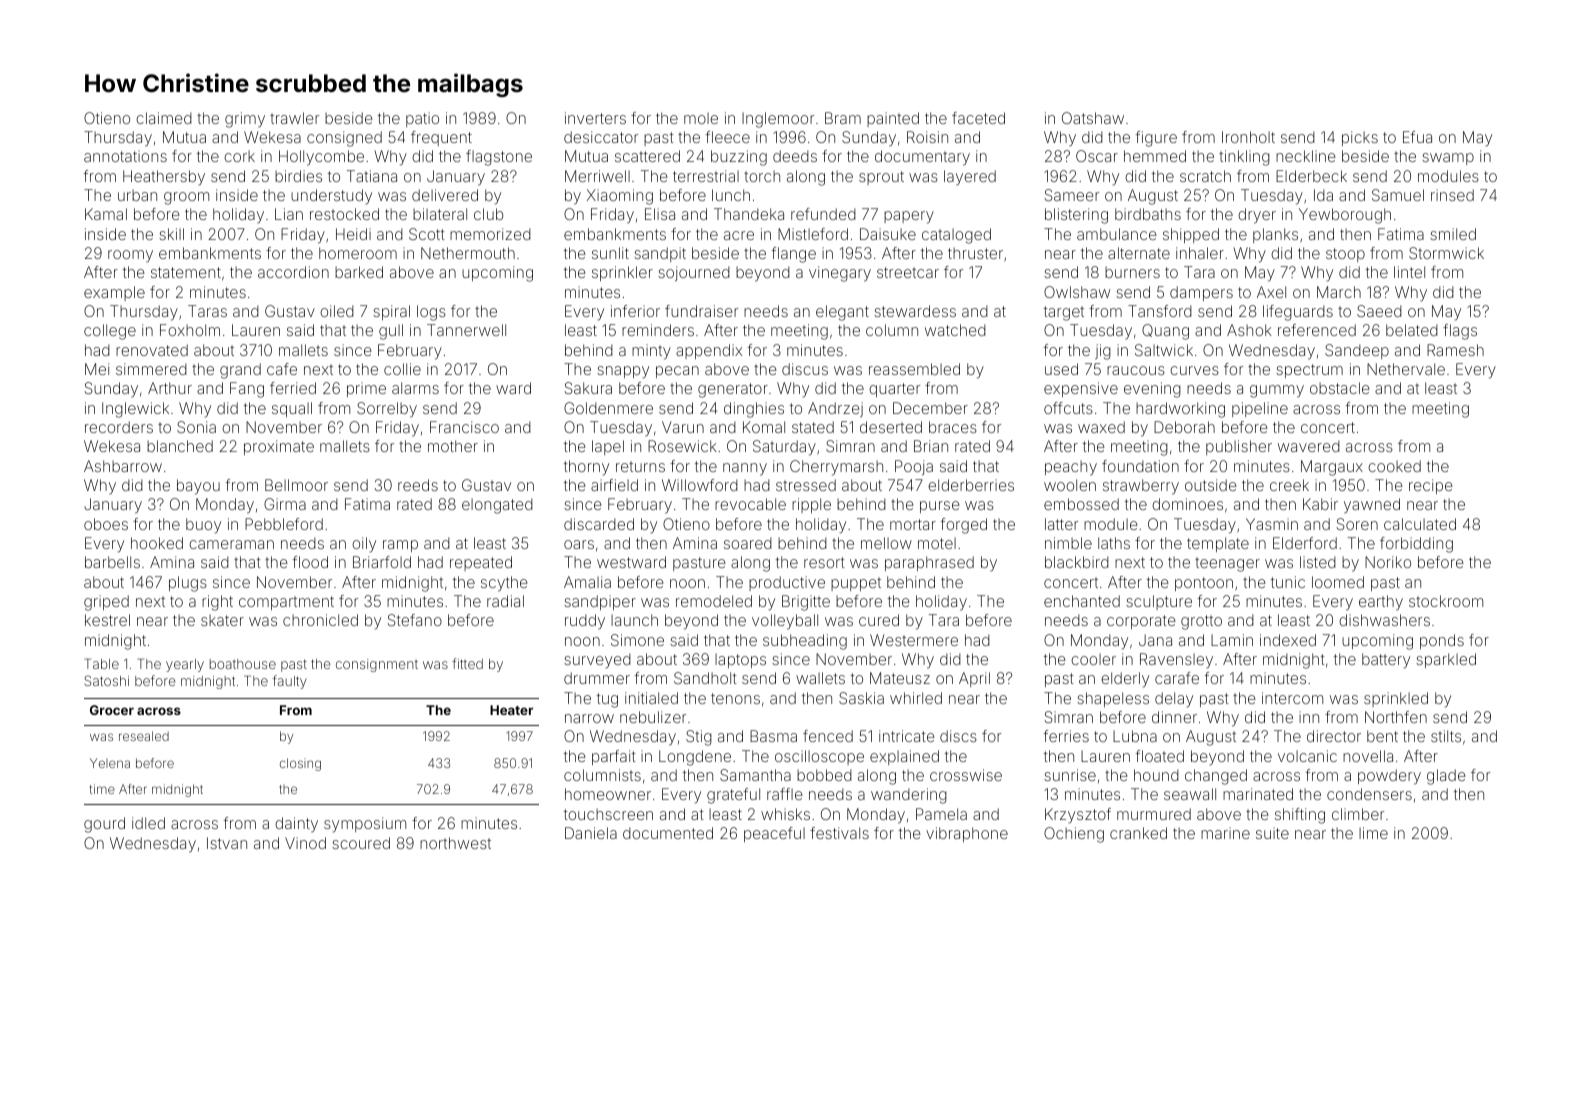 The height and width of the screenshot is (1119, 1583). I want to click on patio, so click(422, 119).
